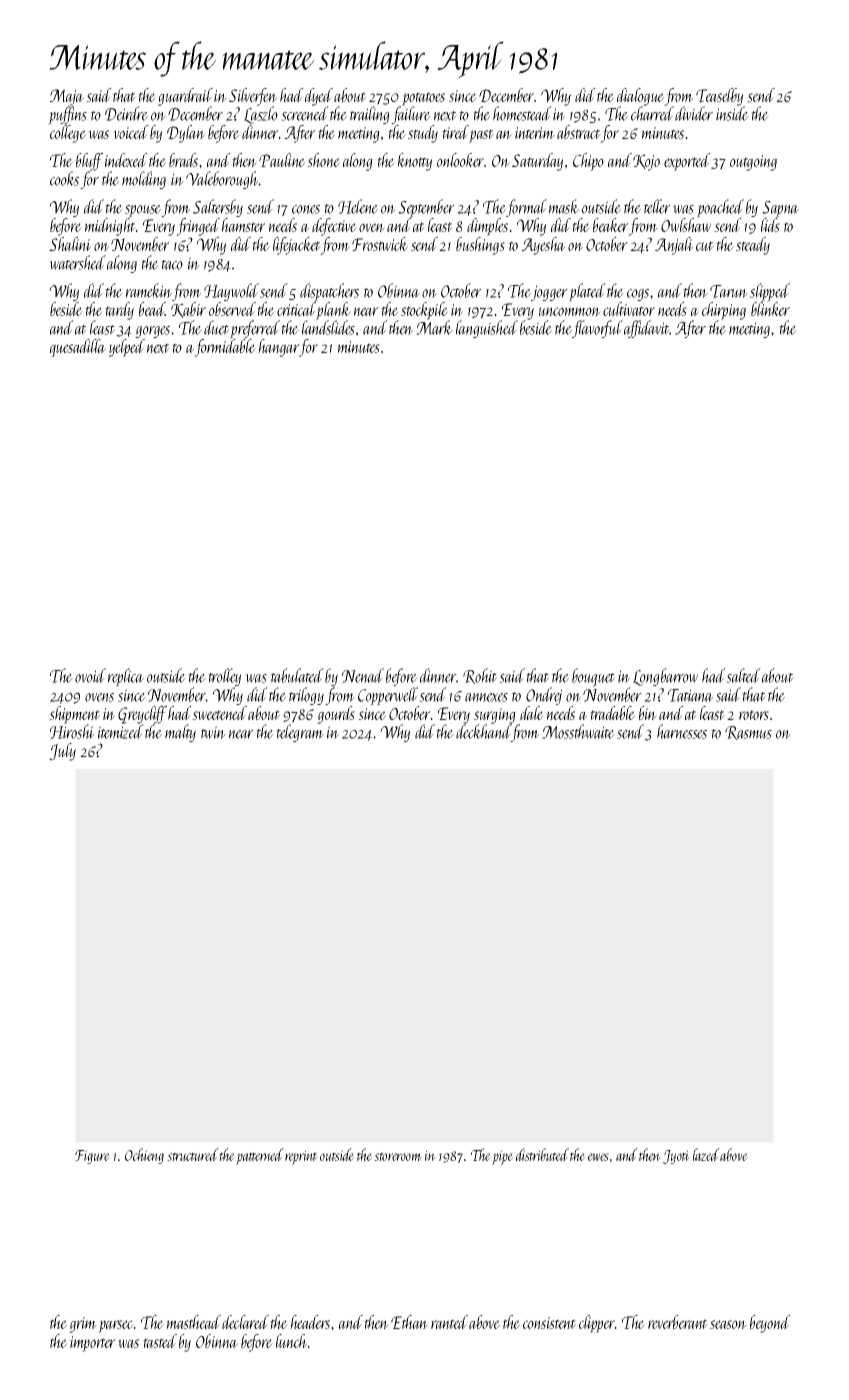 The width and height of the document is (849, 1400). What do you see at coordinates (121, 731) in the document?
I see `itemized` at bounding box center [121, 731].
